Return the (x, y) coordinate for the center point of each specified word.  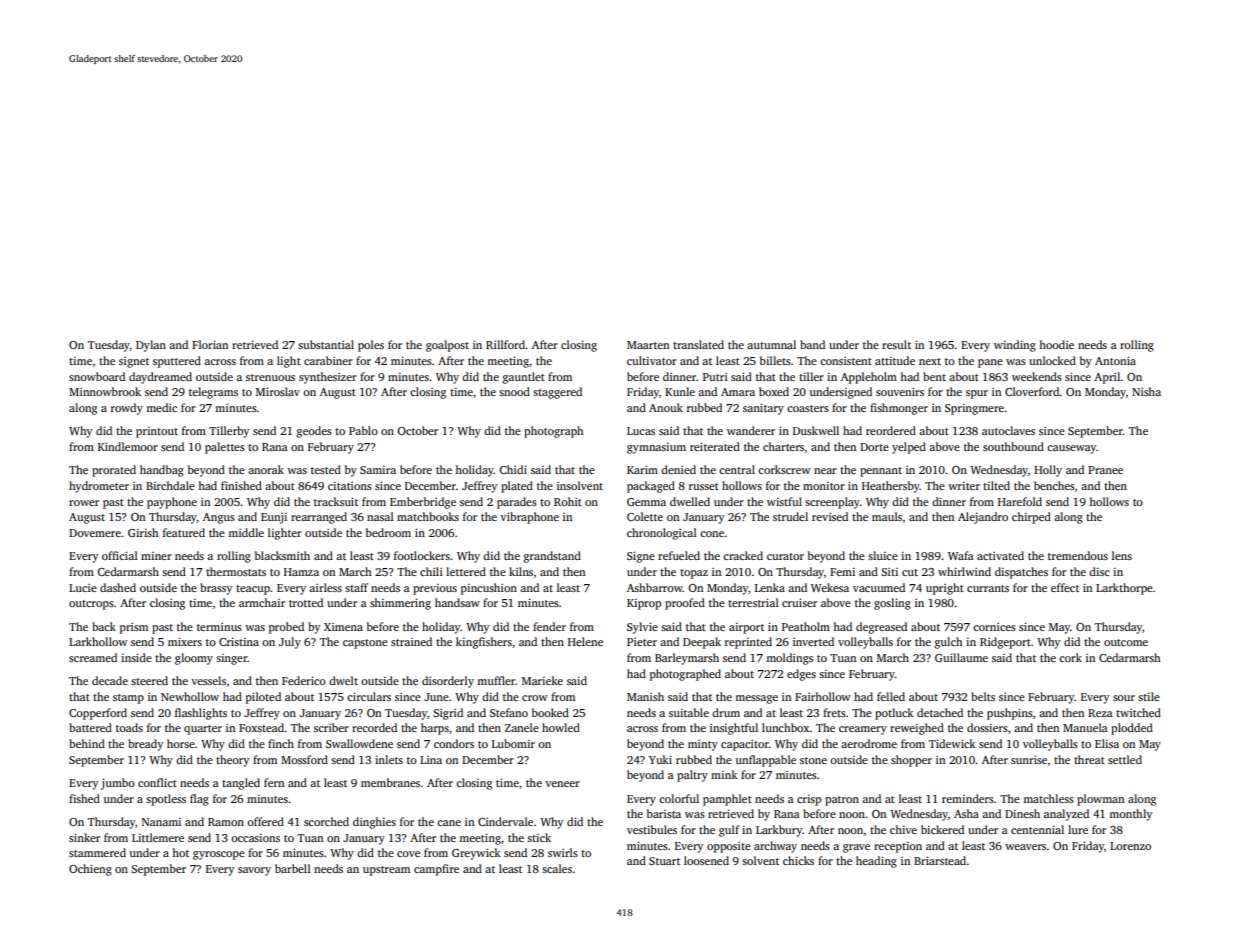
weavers (1025, 847)
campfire (436, 870)
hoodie (1056, 344)
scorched (326, 821)
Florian (210, 344)
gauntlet (524, 378)
